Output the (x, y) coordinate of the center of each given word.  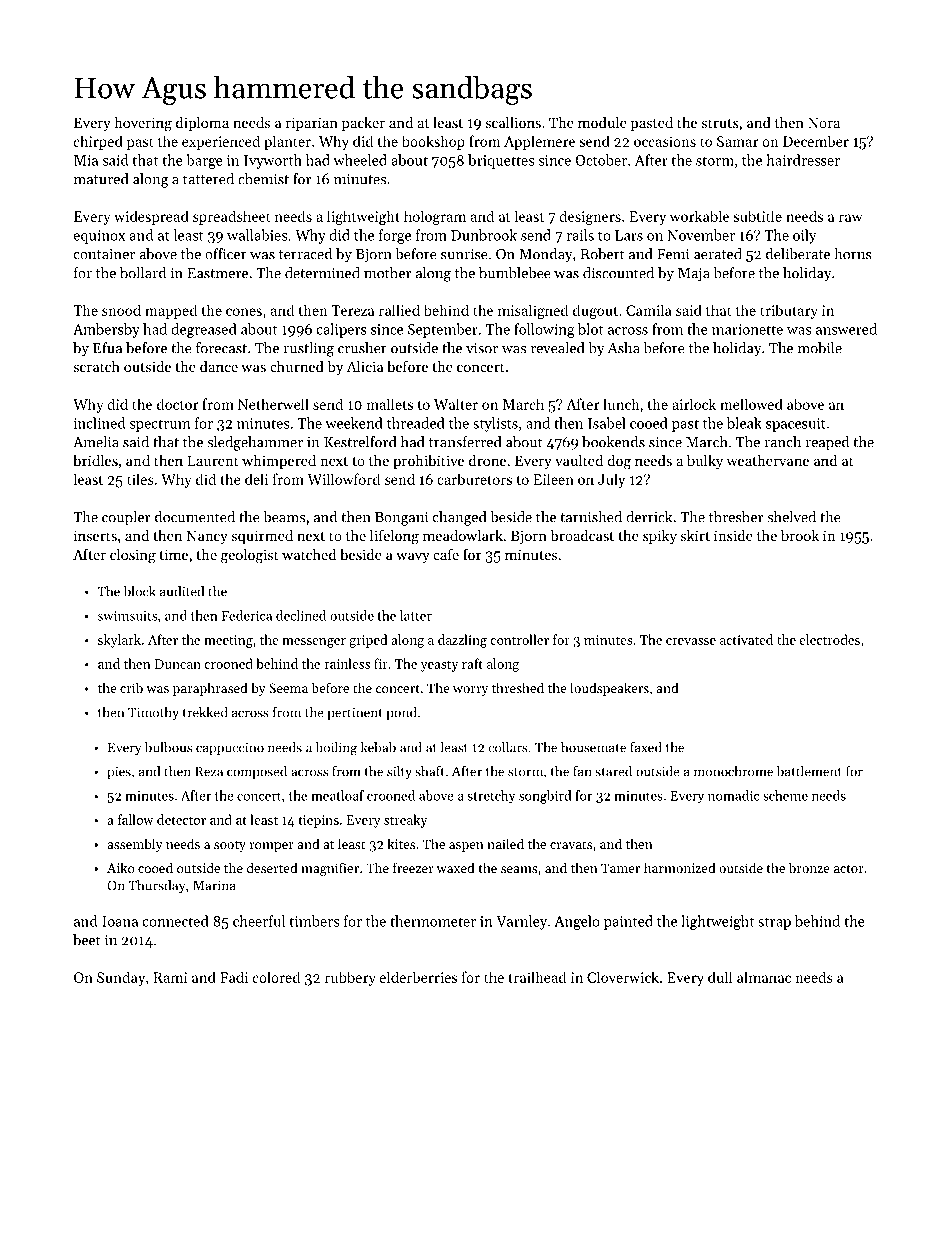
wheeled (360, 160)
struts (720, 123)
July (611, 480)
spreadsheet (232, 217)
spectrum (160, 425)
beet (87, 940)
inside (733, 535)
